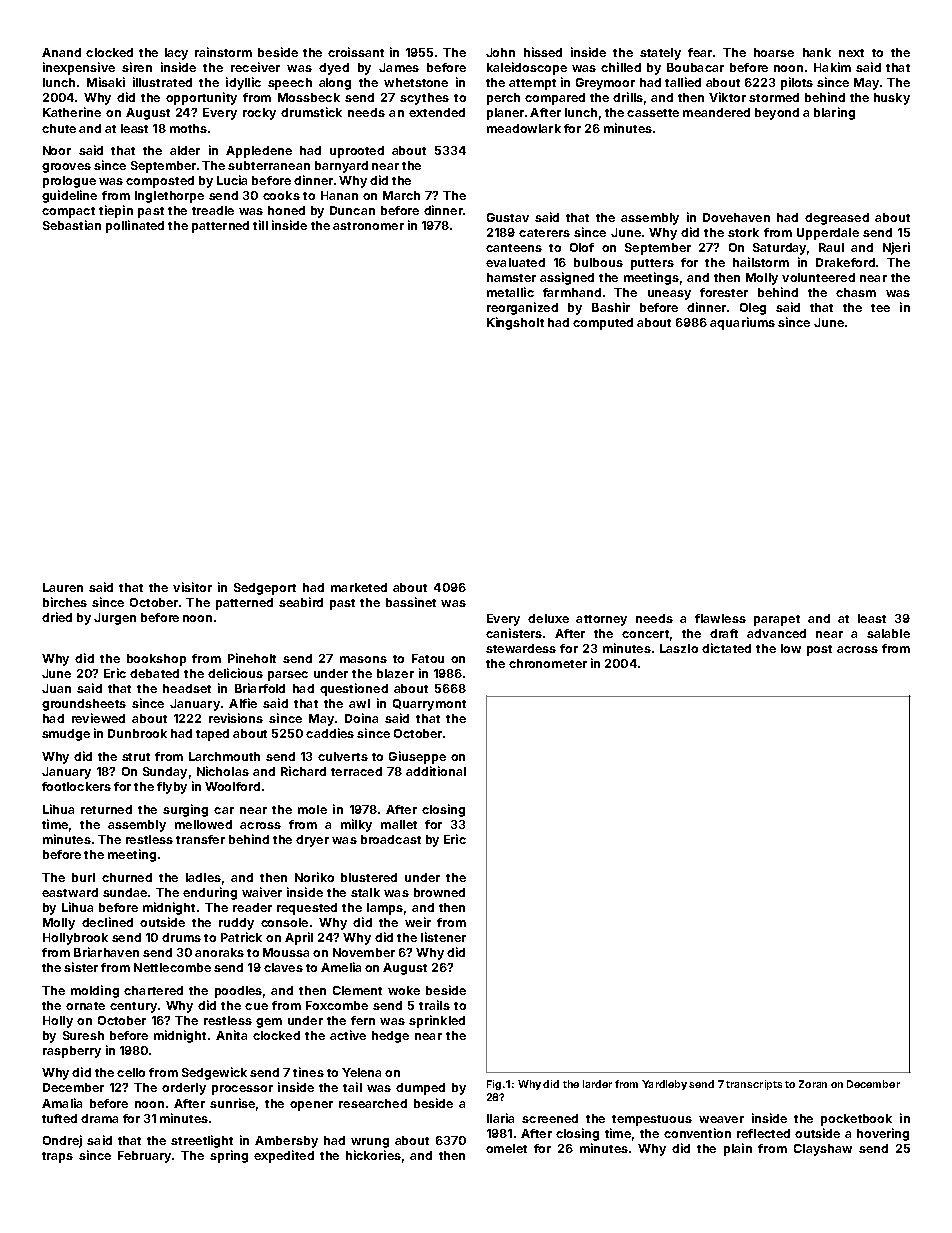 This document has height=1233, width=952. Describe the element at coordinates (115, 619) in the document. I see `Jurgen` at that location.
